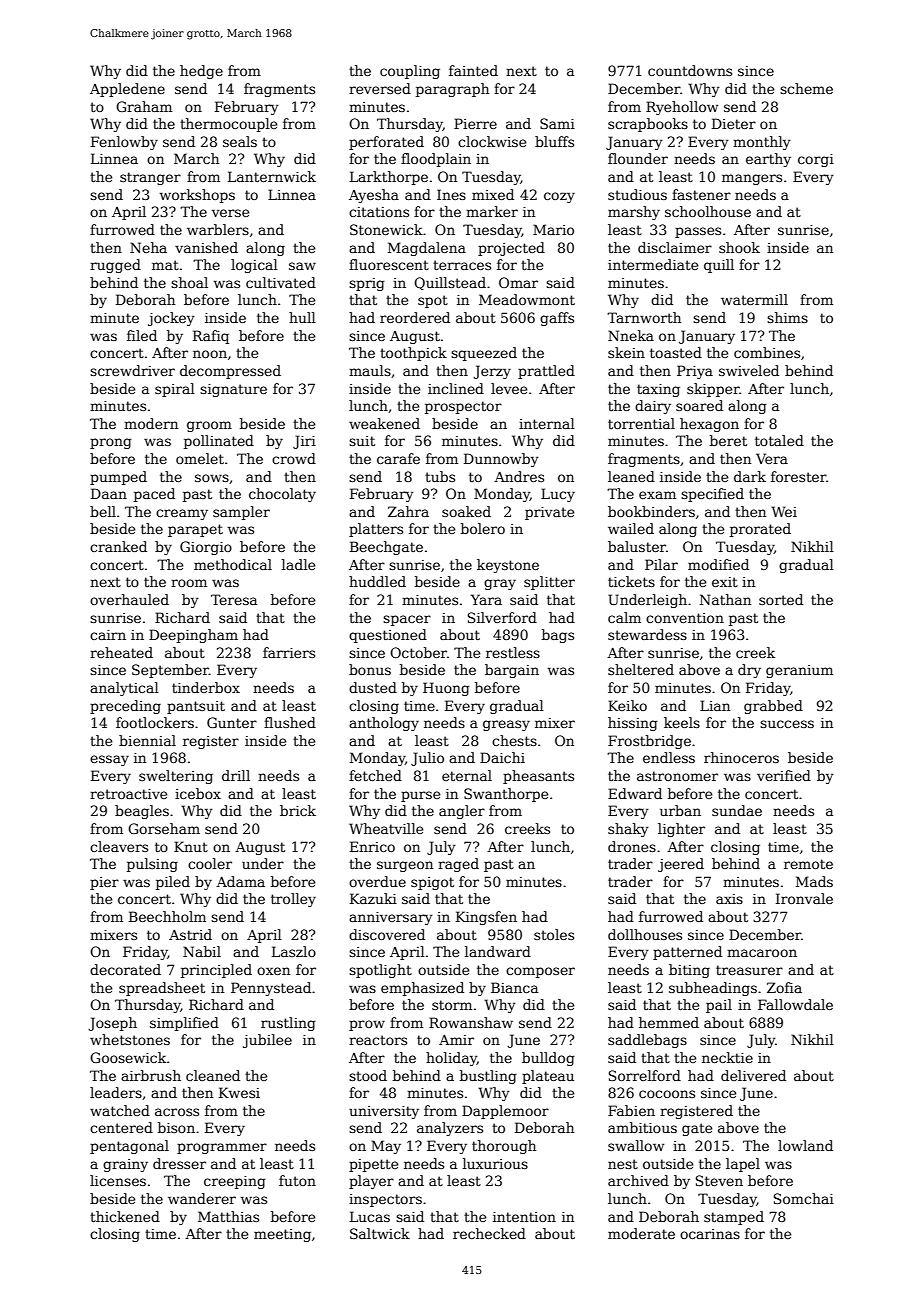 The height and width of the image is (1308, 924). What do you see at coordinates (739, 247) in the image?
I see `shook` at bounding box center [739, 247].
